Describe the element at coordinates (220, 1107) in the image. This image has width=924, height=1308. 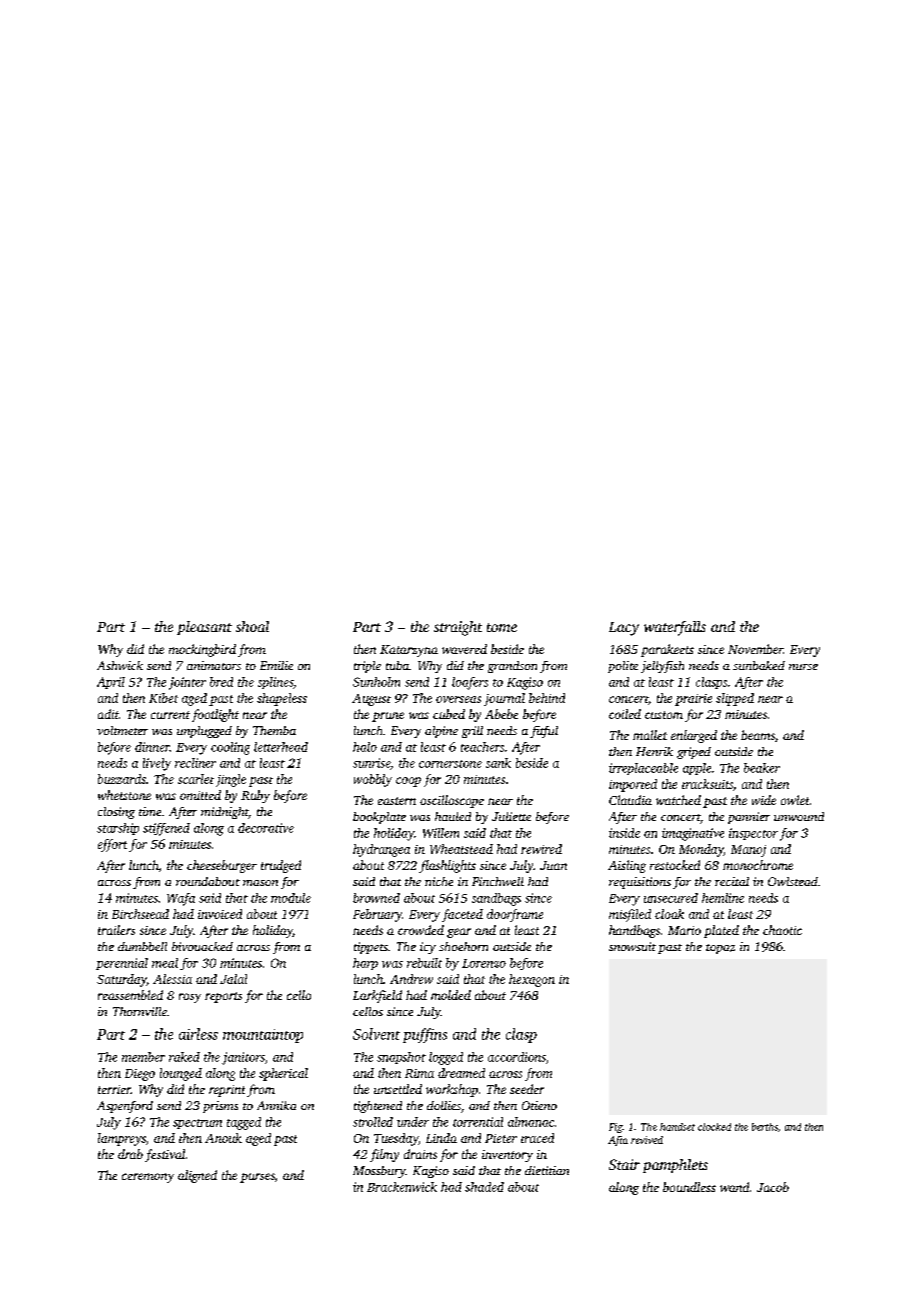
I see `prisms` at that location.
